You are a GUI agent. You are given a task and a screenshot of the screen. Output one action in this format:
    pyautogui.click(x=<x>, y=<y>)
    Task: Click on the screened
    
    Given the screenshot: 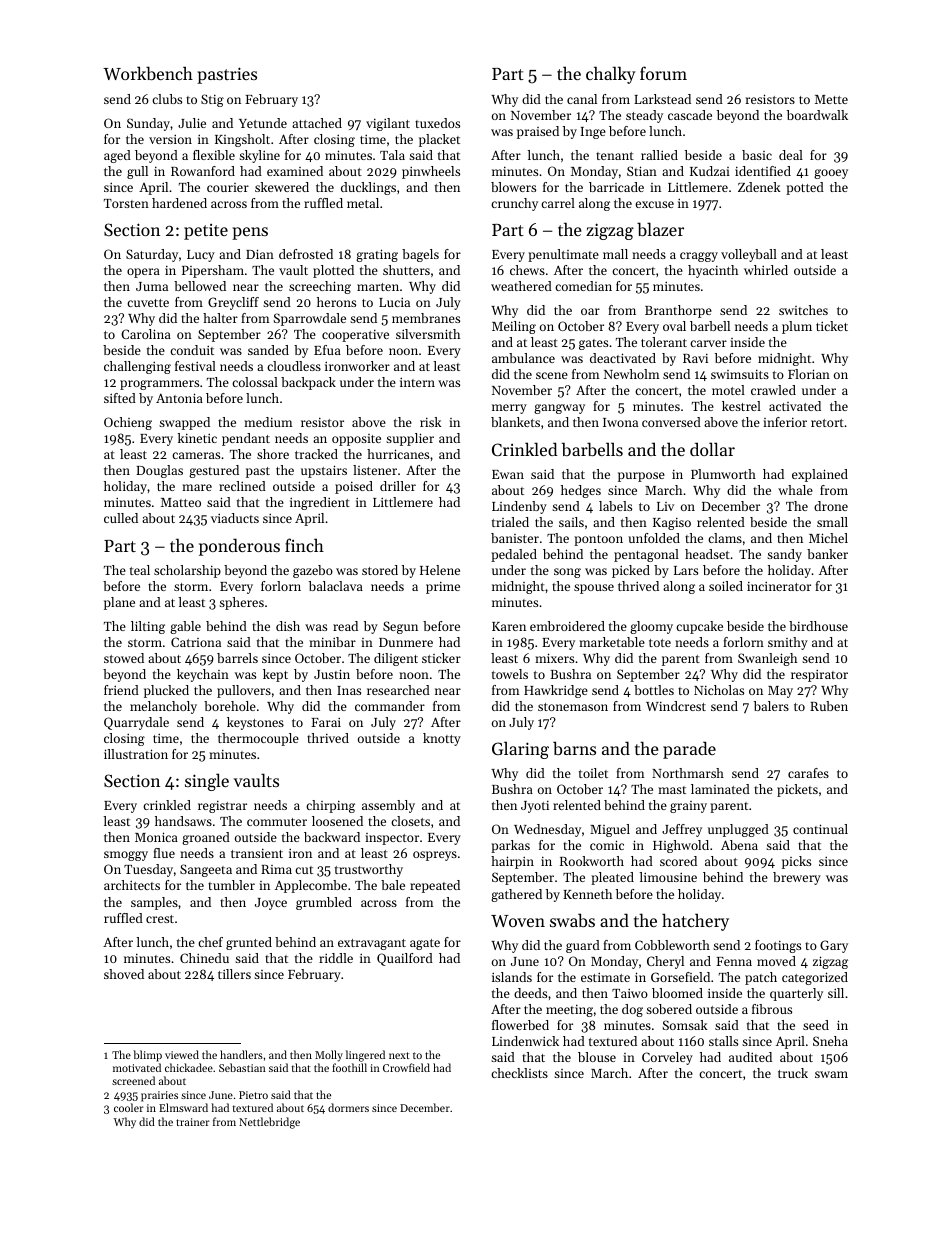 What is the action you would take?
    pyautogui.click(x=133, y=1080)
